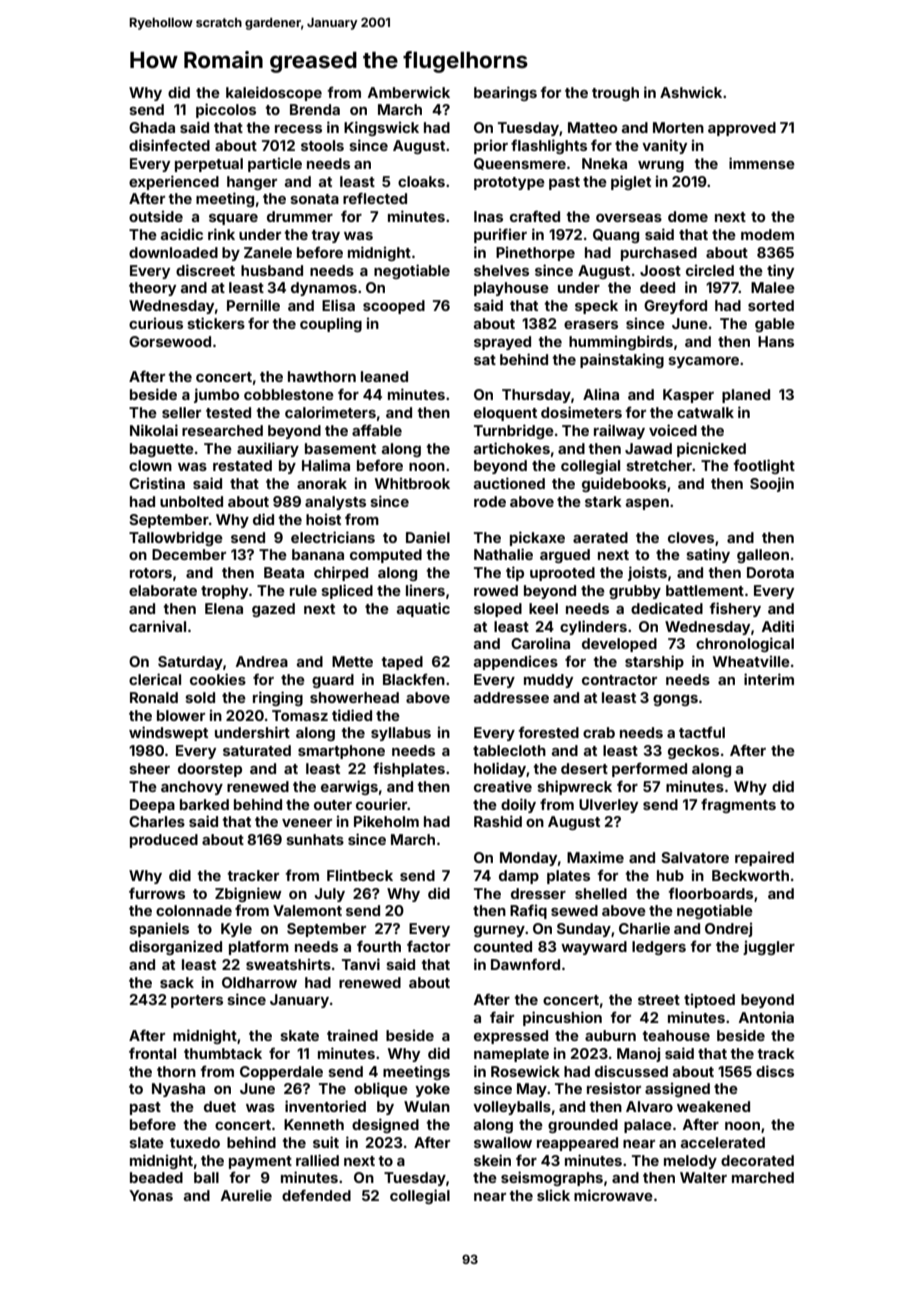 Image resolution: width=924 pixels, height=1314 pixels. What do you see at coordinates (764, 858) in the screenshot?
I see `repaired` at bounding box center [764, 858].
